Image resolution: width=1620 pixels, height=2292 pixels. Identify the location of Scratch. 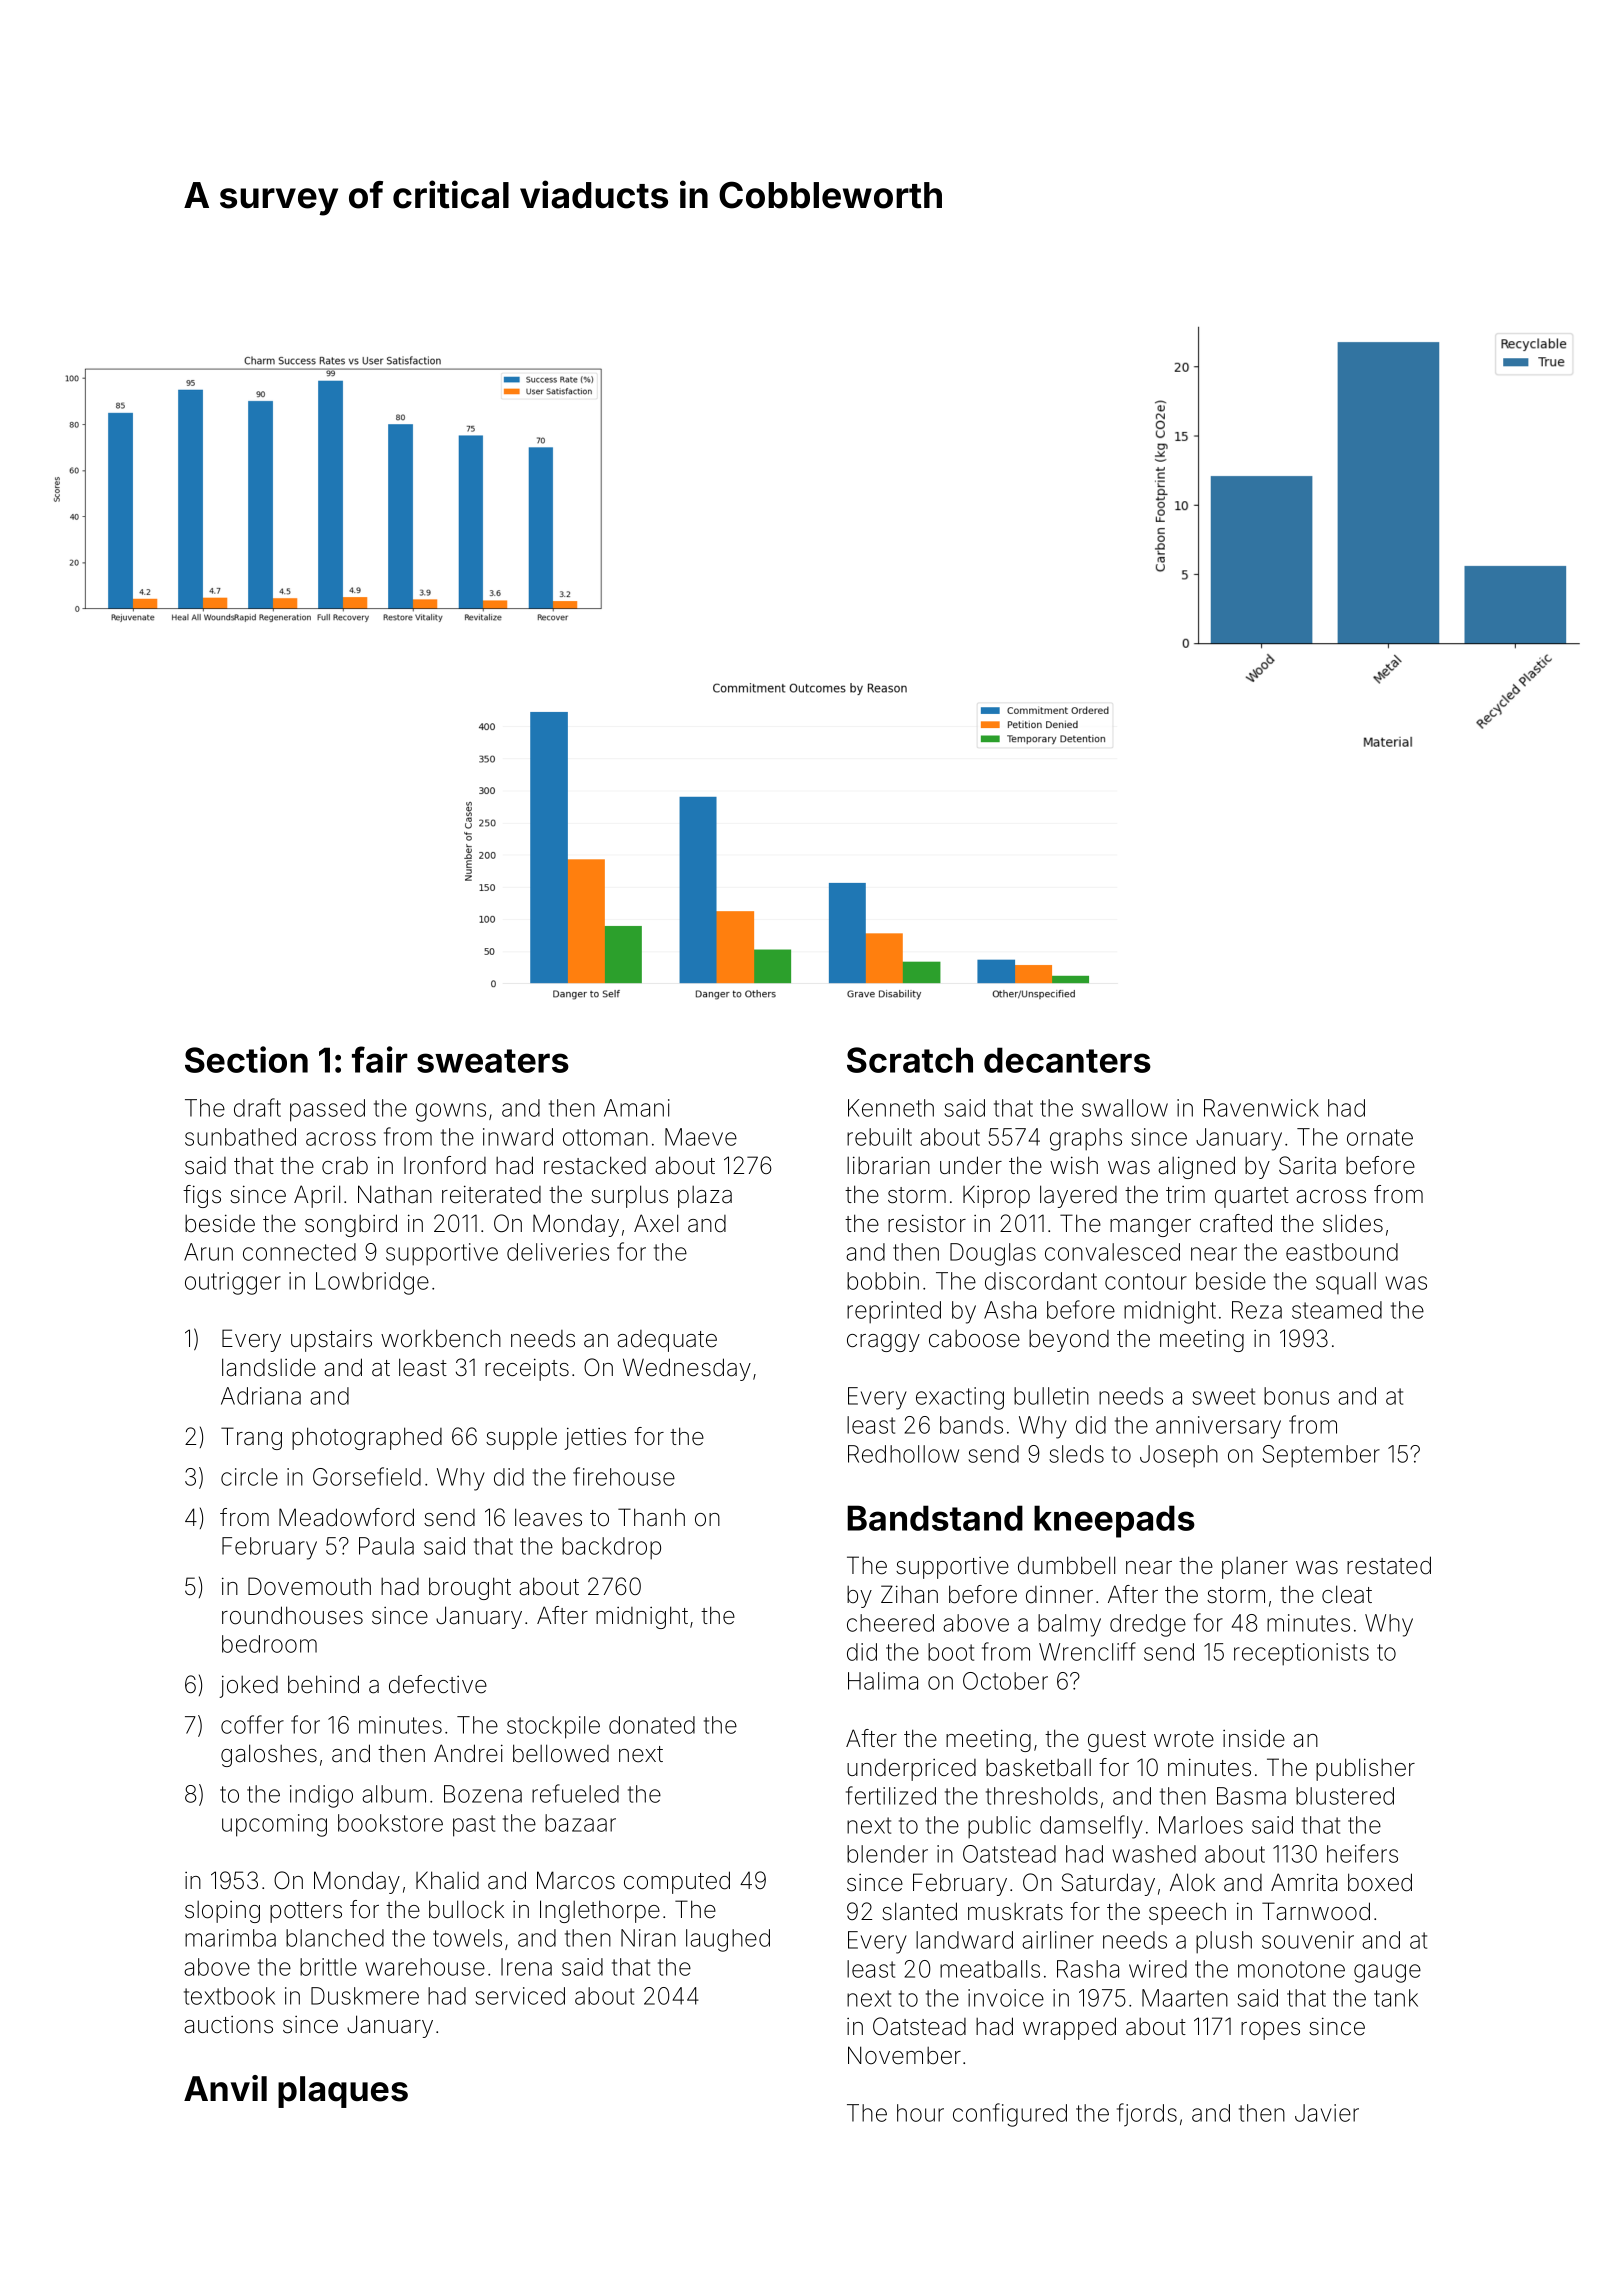
(910, 1060).
